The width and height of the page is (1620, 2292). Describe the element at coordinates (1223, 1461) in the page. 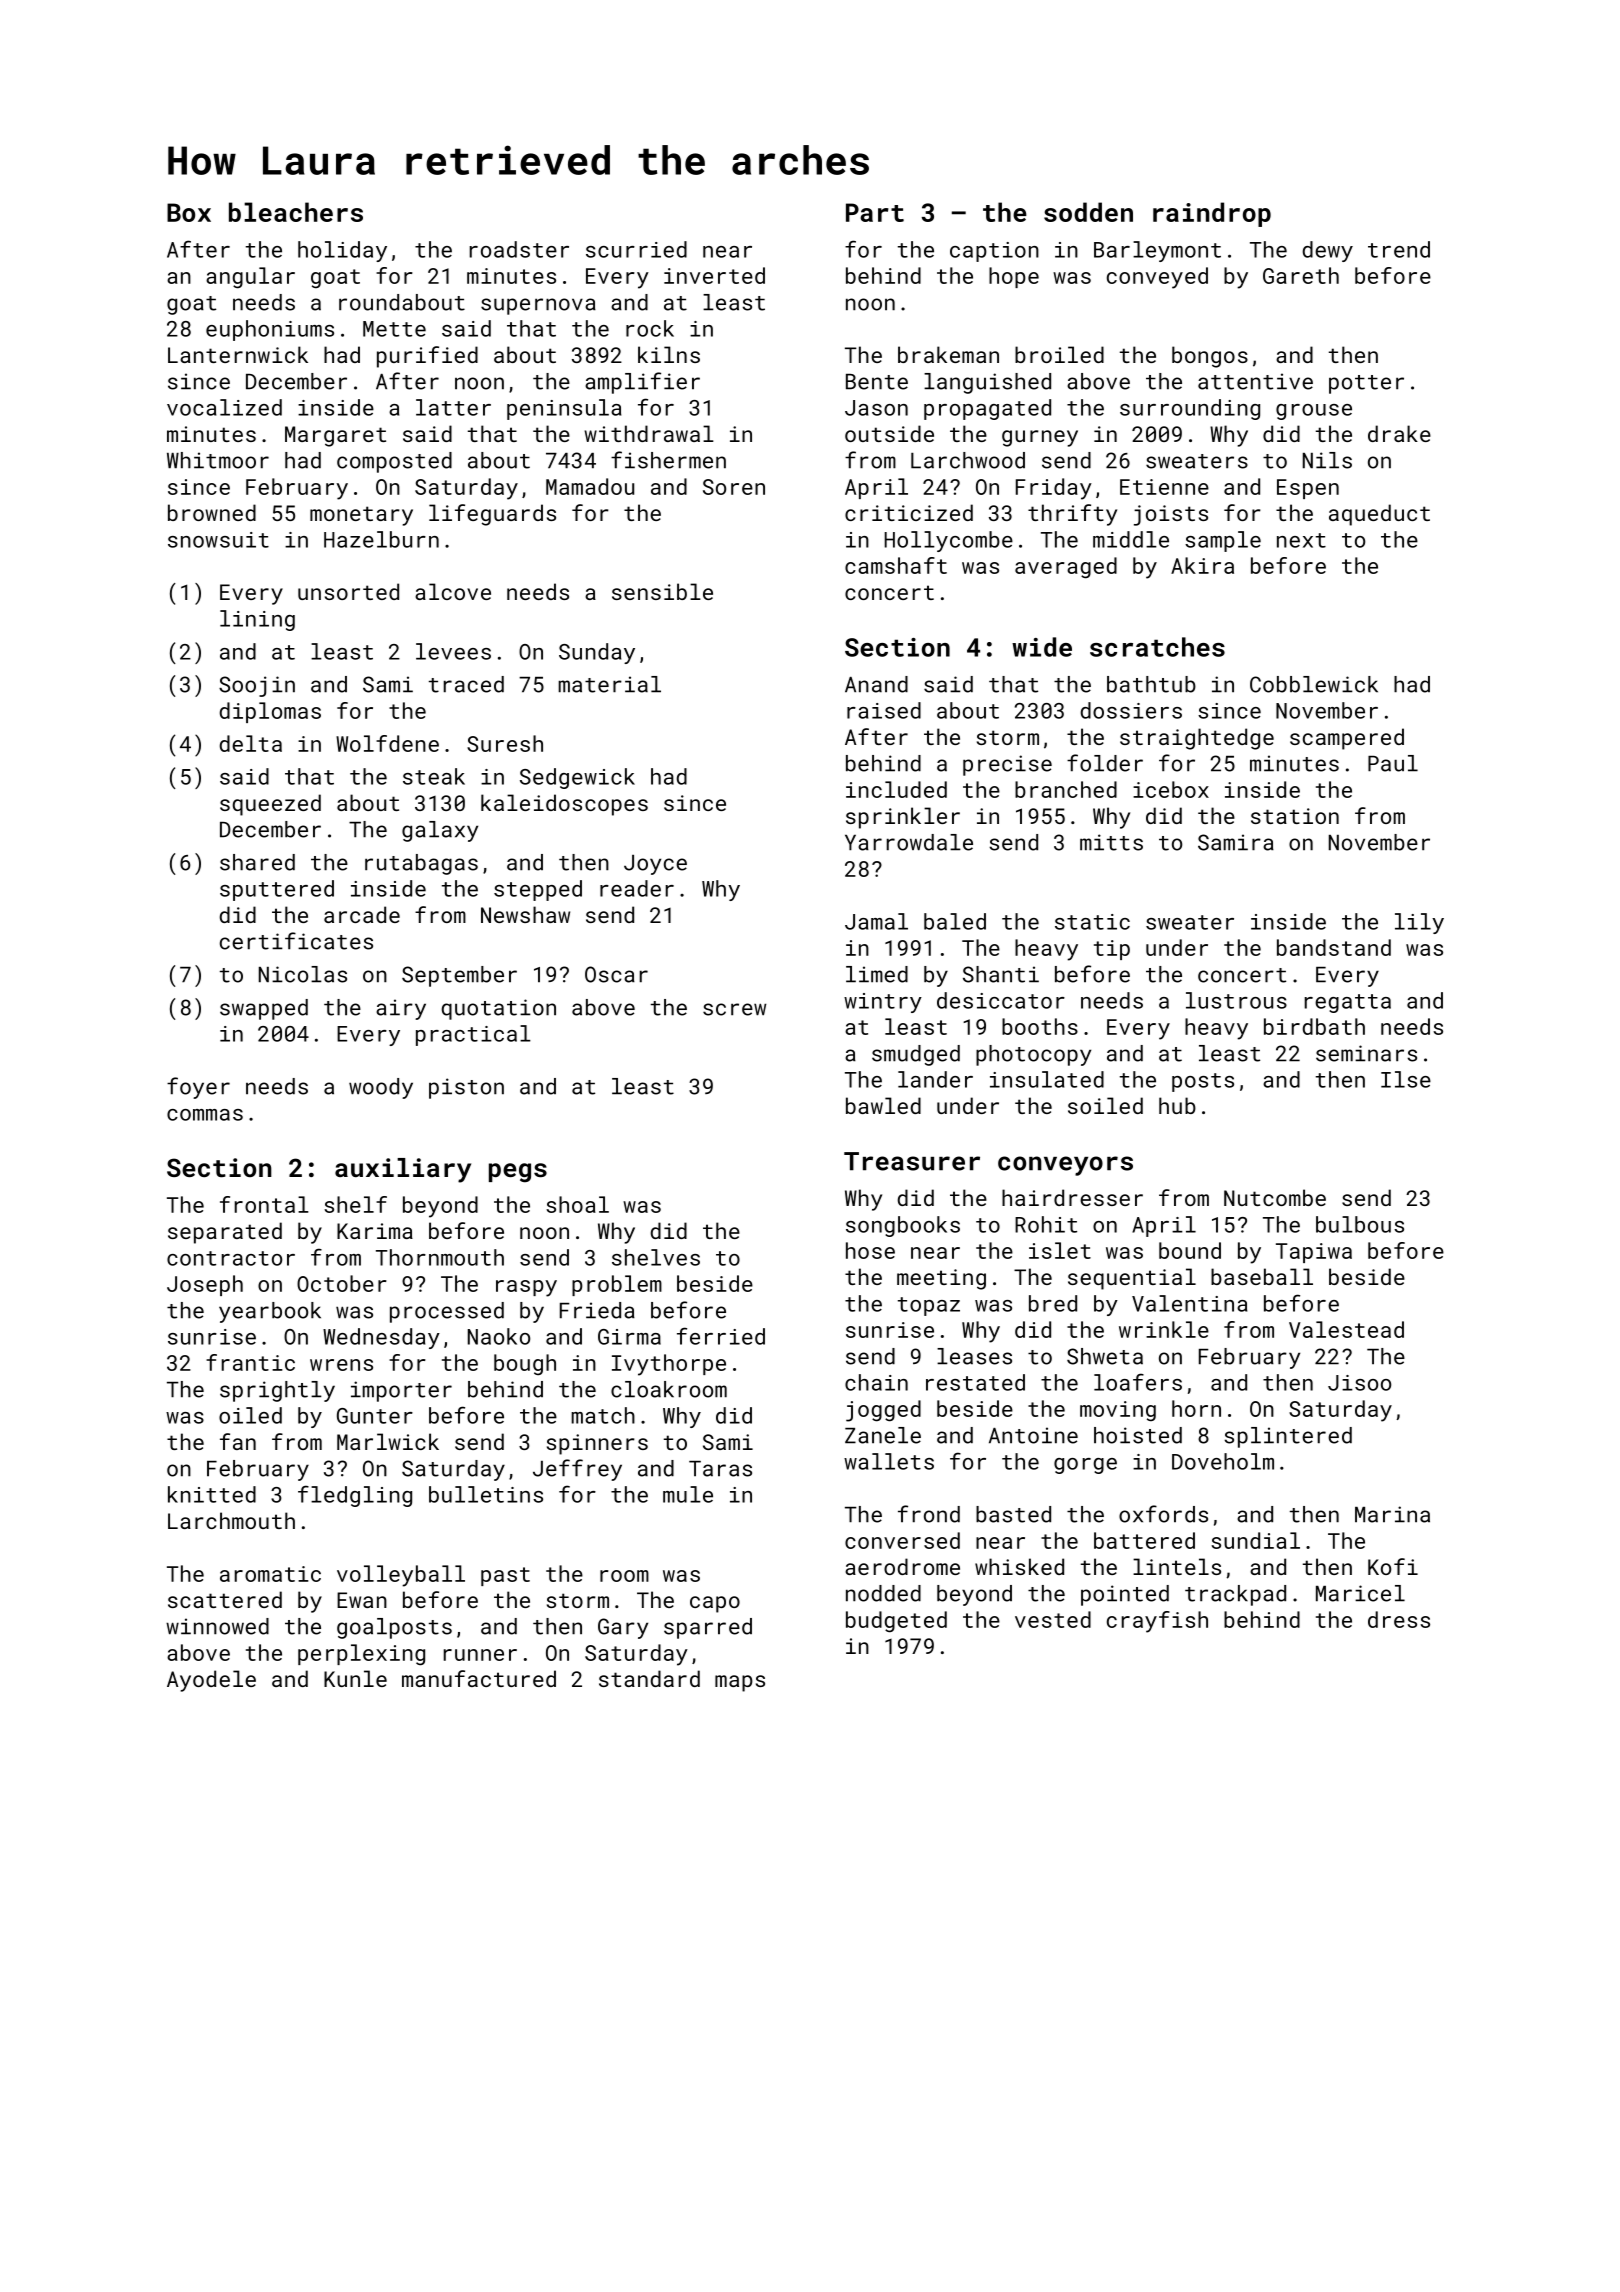

I see `Doveholm` at that location.
